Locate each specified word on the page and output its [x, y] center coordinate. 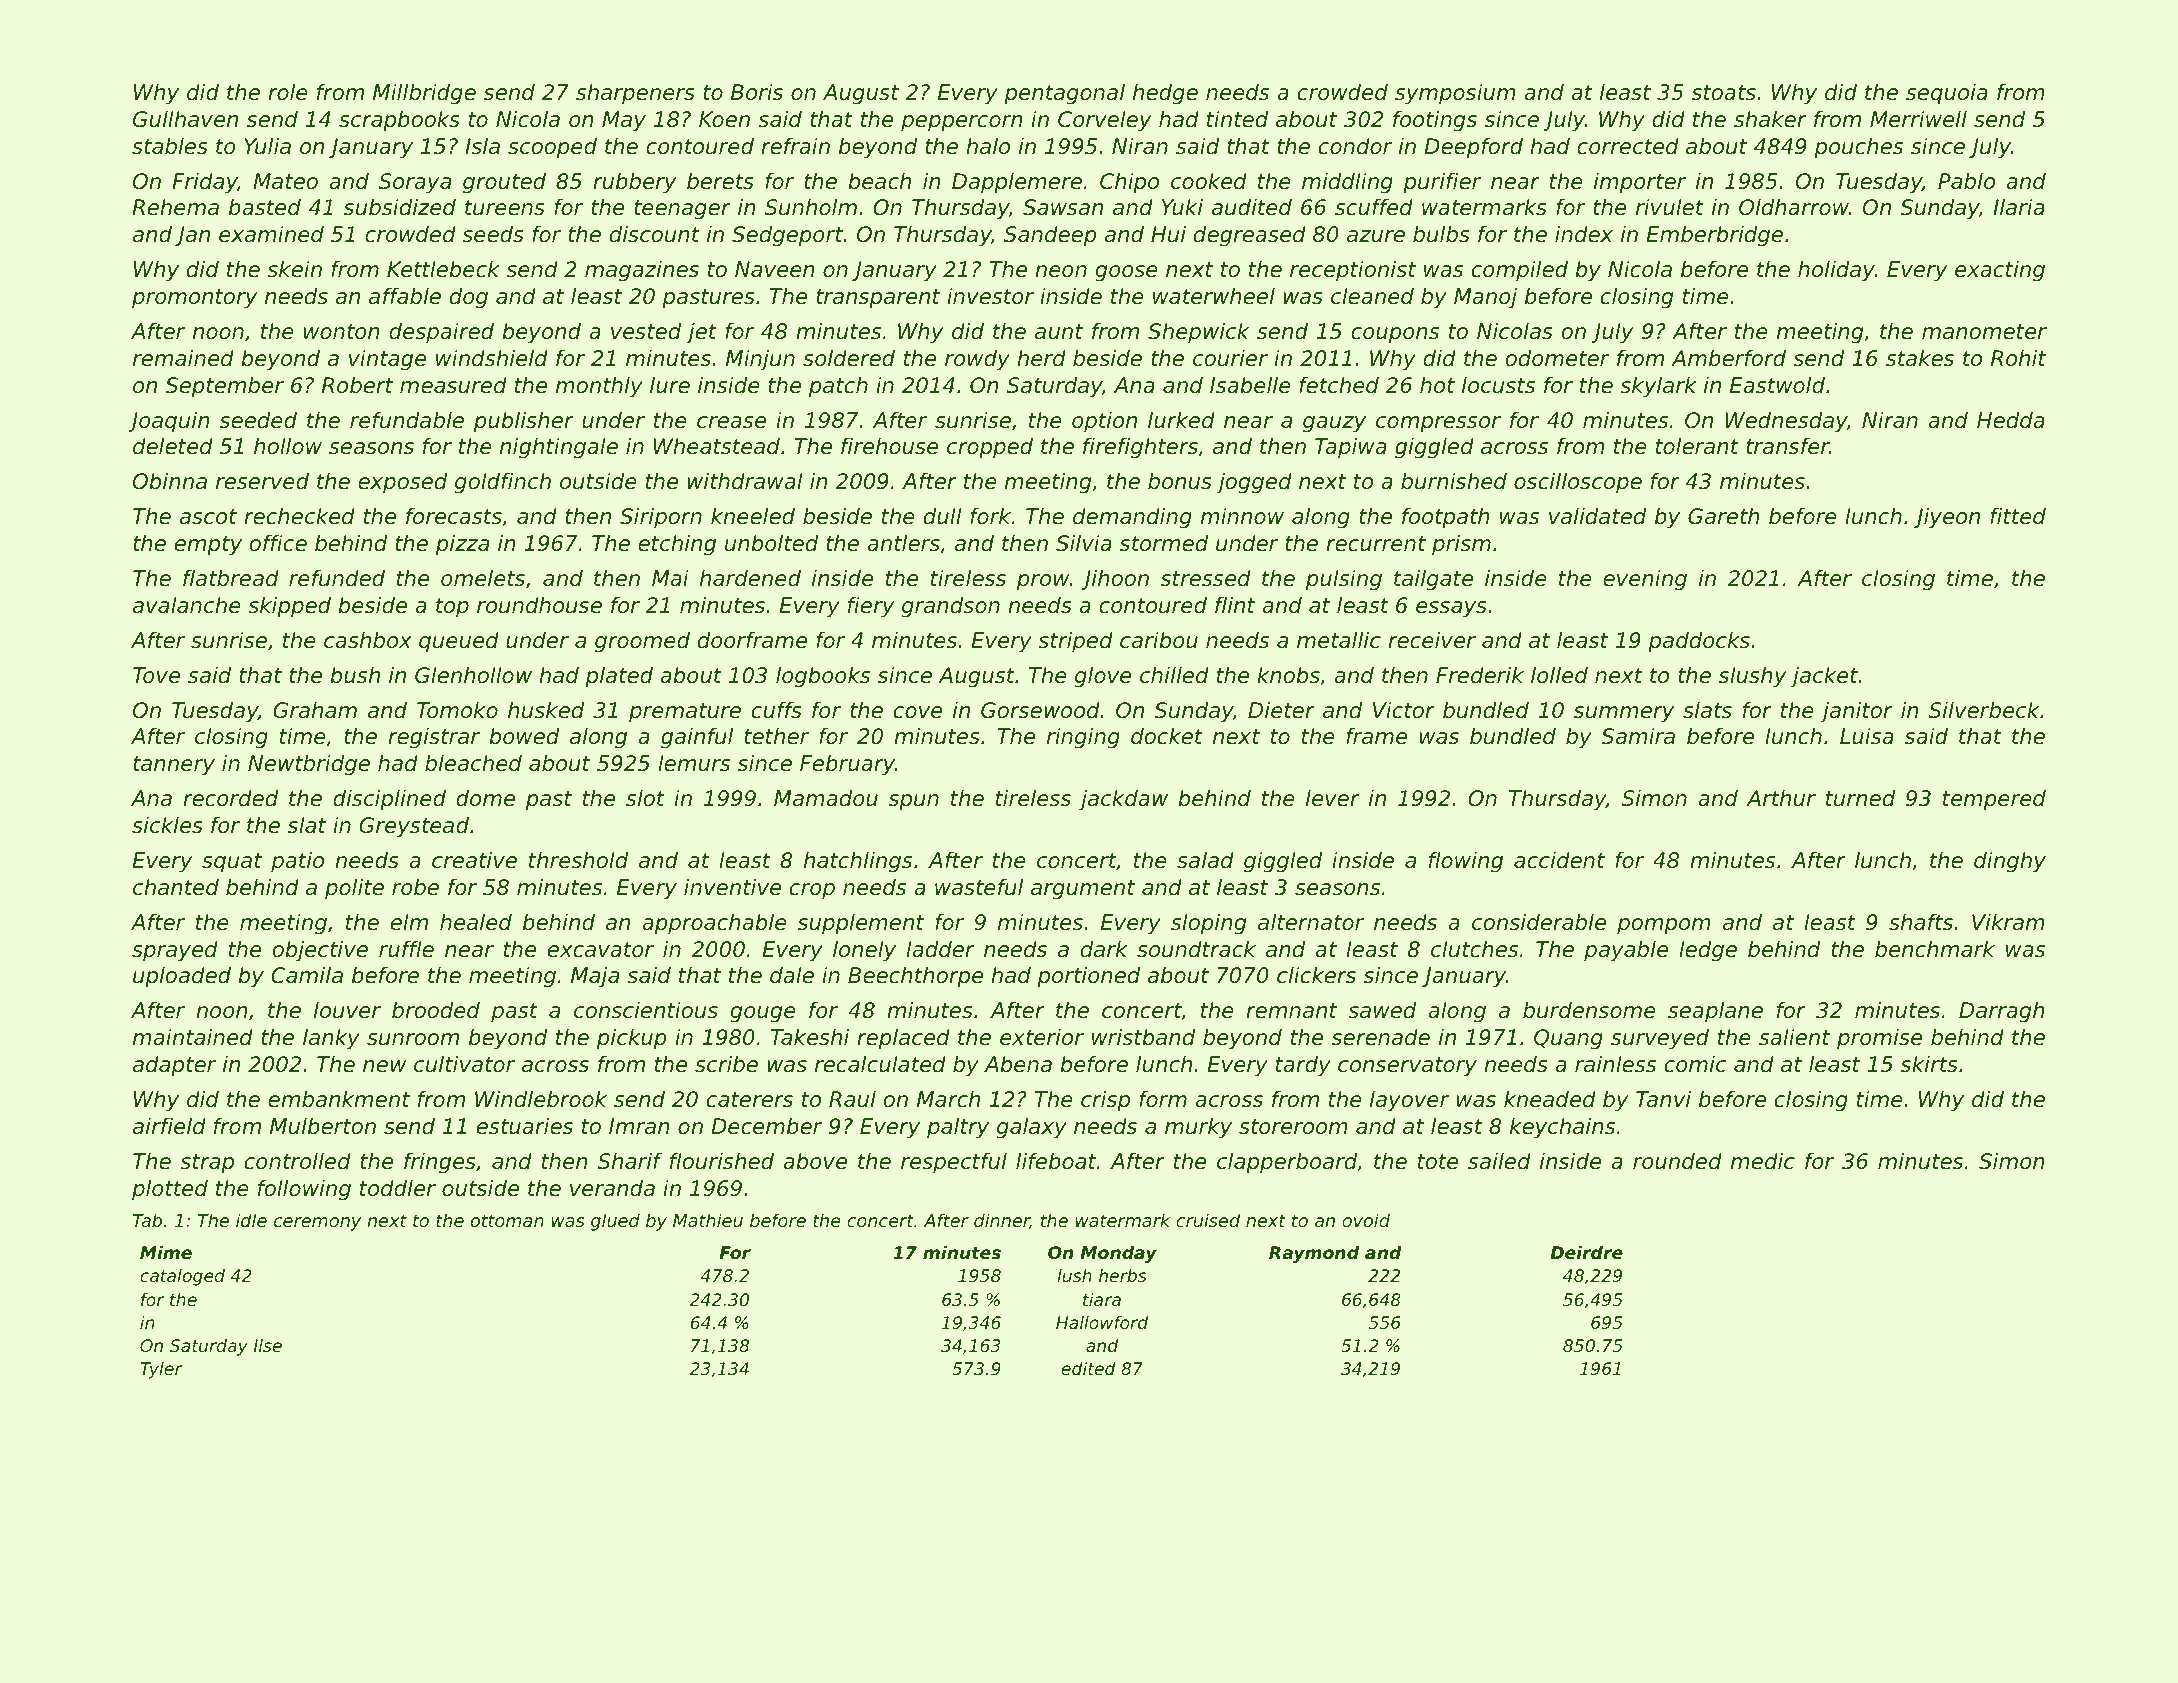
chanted [176, 887]
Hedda [2011, 420]
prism [1461, 545]
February [847, 765]
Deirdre [1586, 1252]
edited [1088, 1368]
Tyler [161, 1370]
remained [183, 358]
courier [1230, 358]
